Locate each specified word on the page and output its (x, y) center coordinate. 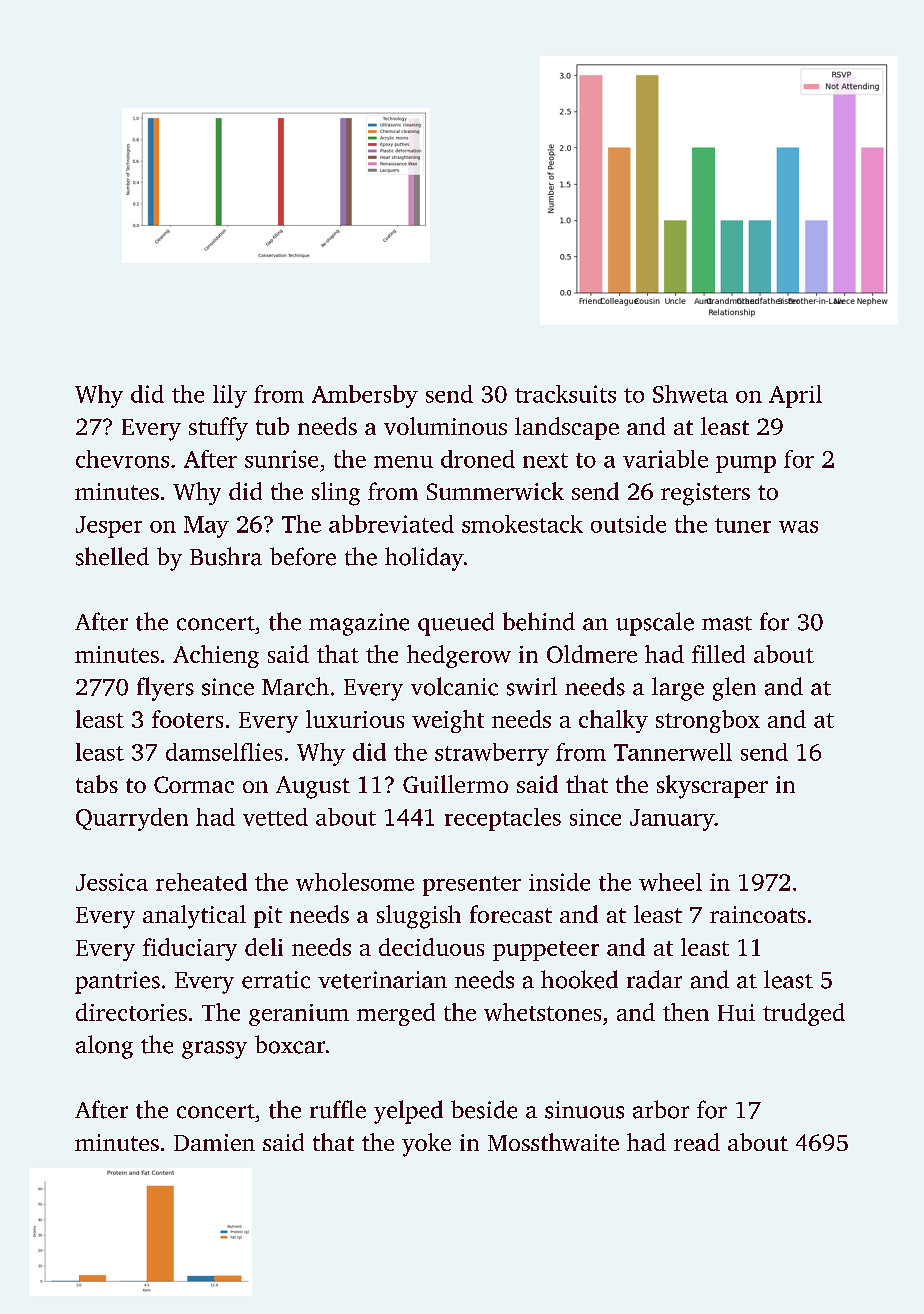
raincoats (758, 914)
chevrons (122, 459)
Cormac (194, 784)
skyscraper (712, 787)
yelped (408, 1112)
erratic (276, 980)
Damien (214, 1142)
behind (539, 621)
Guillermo (455, 784)
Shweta (690, 394)
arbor (661, 1109)
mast (727, 623)
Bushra (226, 556)
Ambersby (365, 396)
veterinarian (382, 980)
